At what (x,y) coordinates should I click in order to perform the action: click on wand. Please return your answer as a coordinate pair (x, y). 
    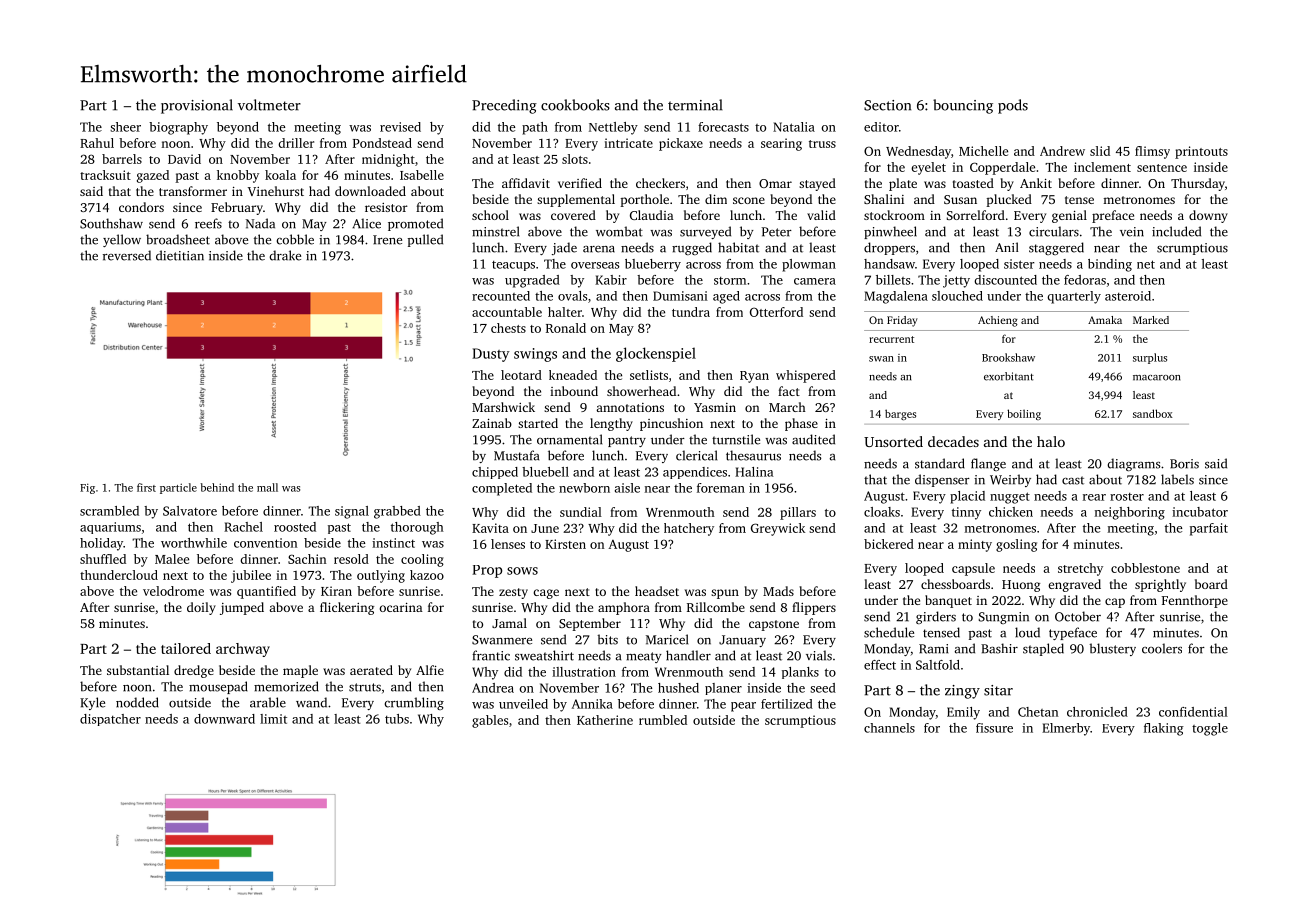
    Looking at the image, I should click on (311, 702).
